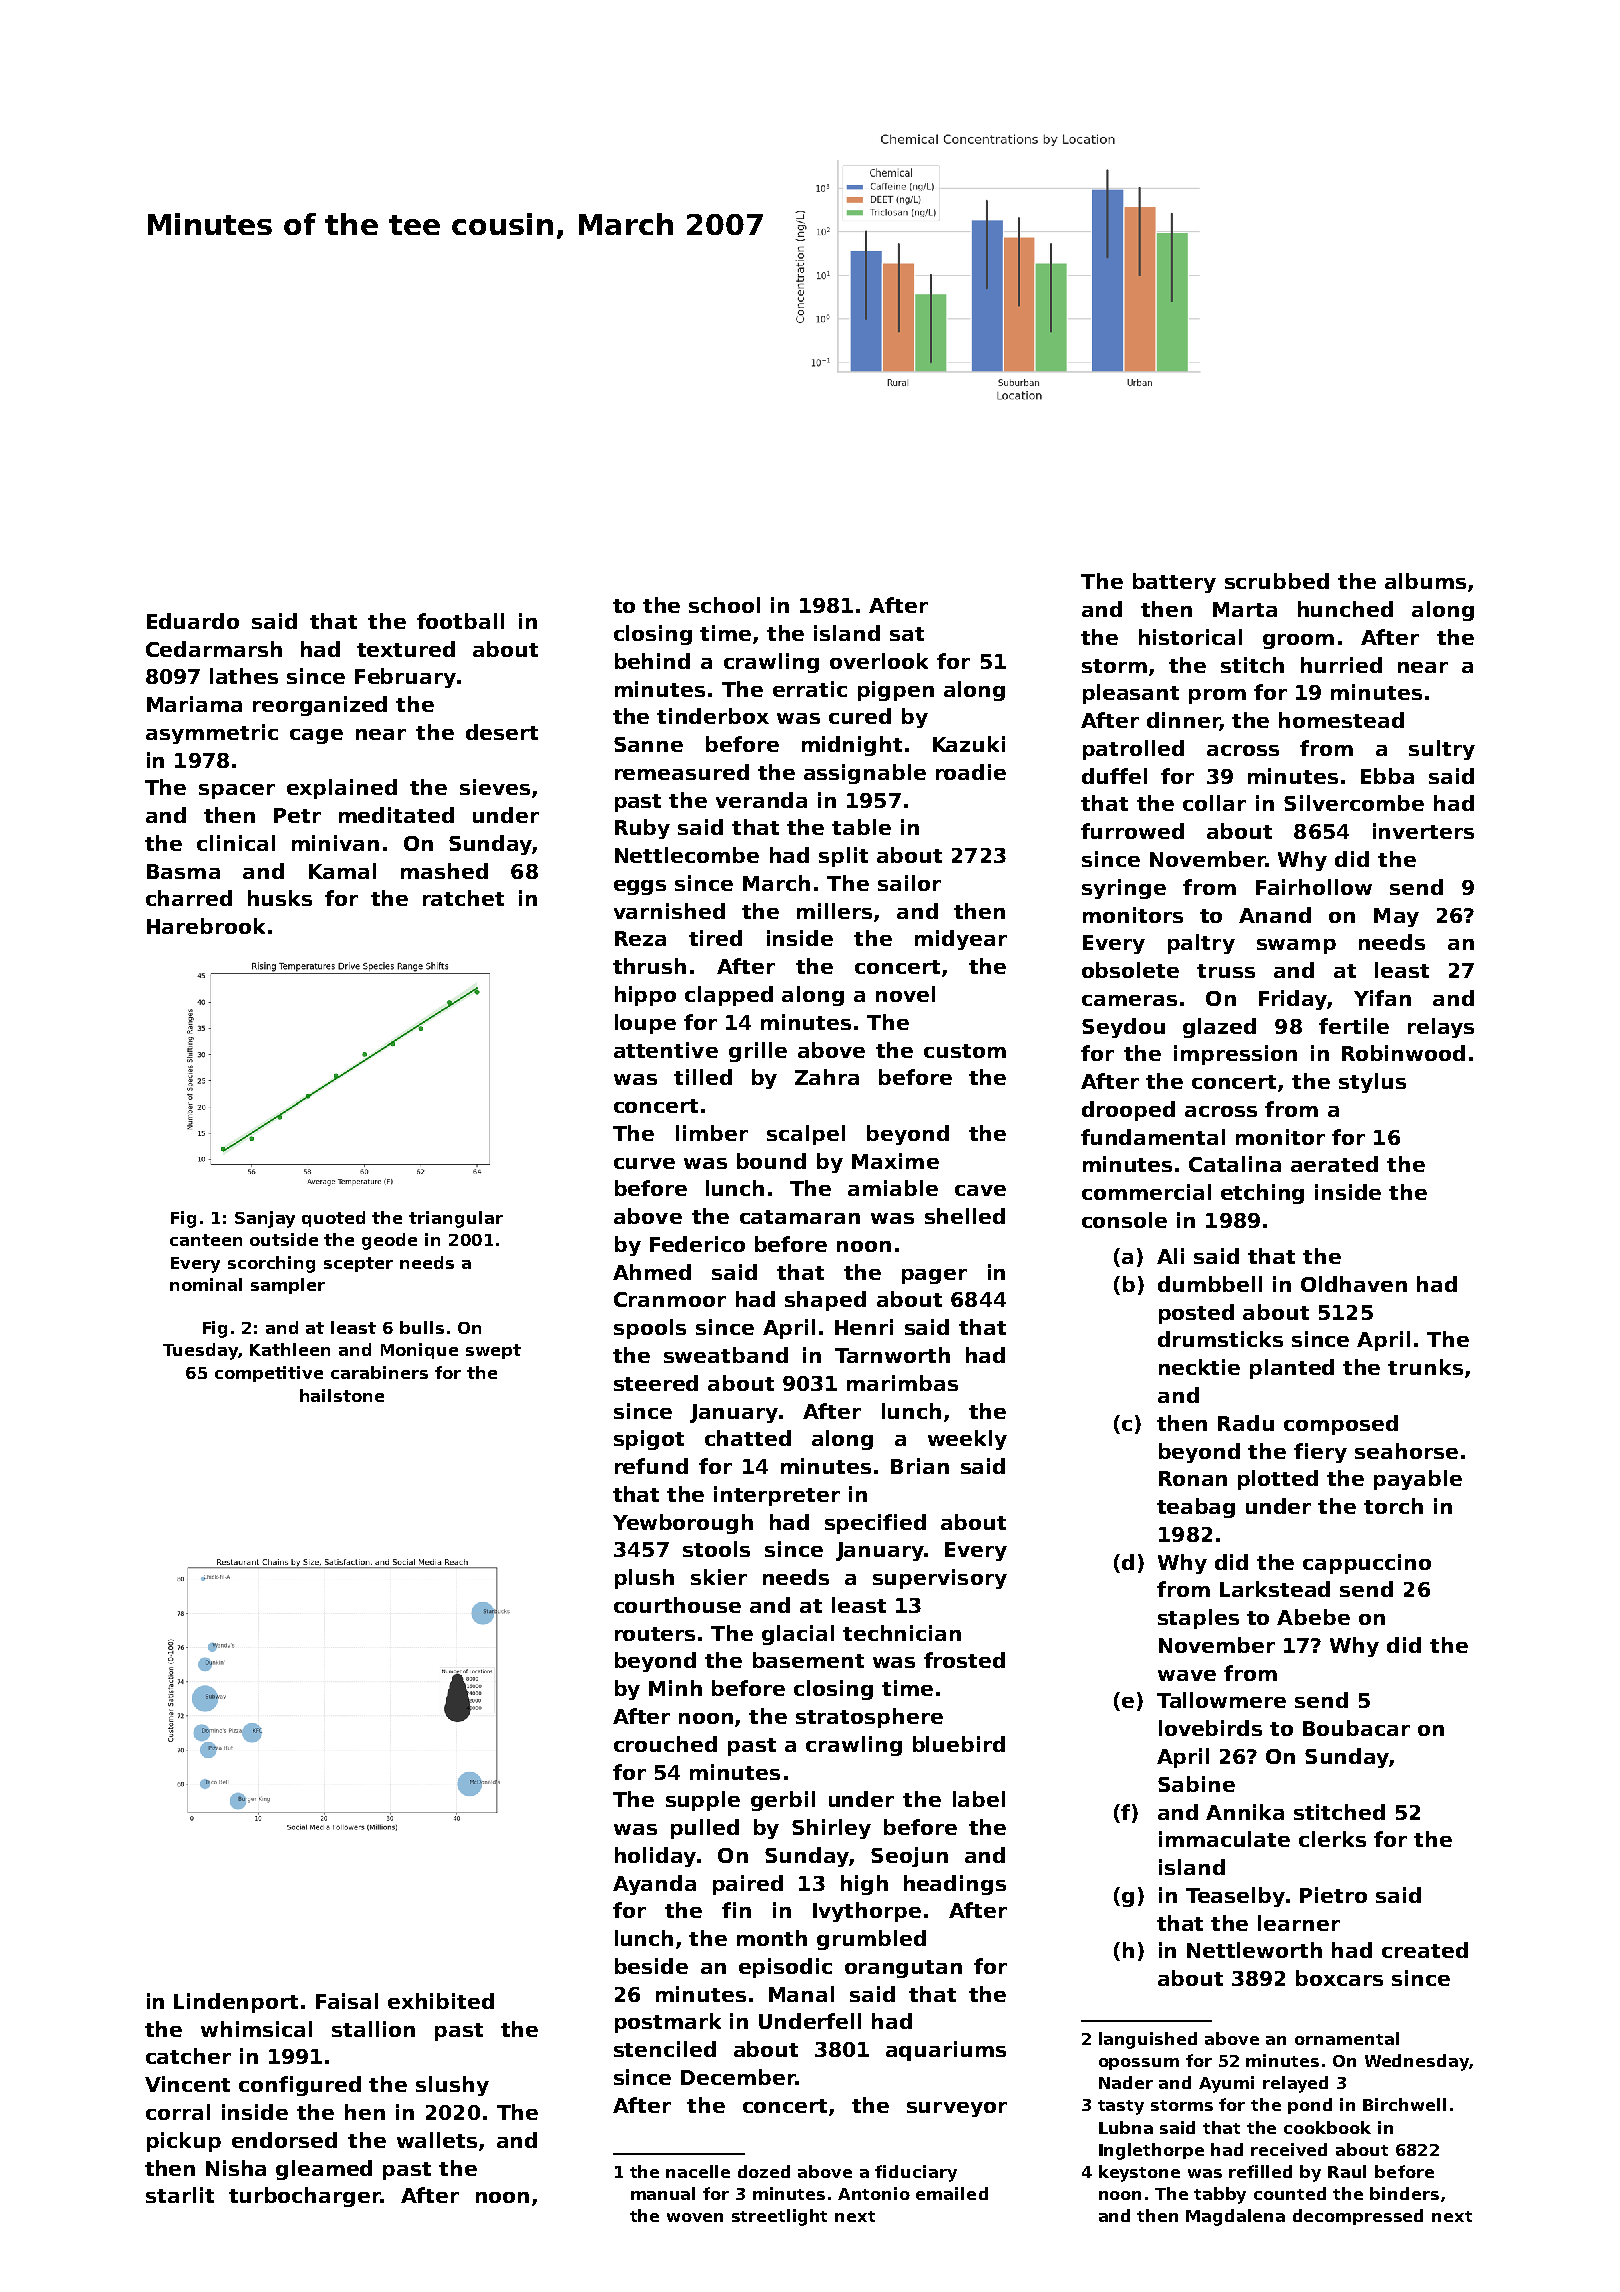  Describe the element at coordinates (1193, 1478) in the image. I see `Ronan` at that location.
